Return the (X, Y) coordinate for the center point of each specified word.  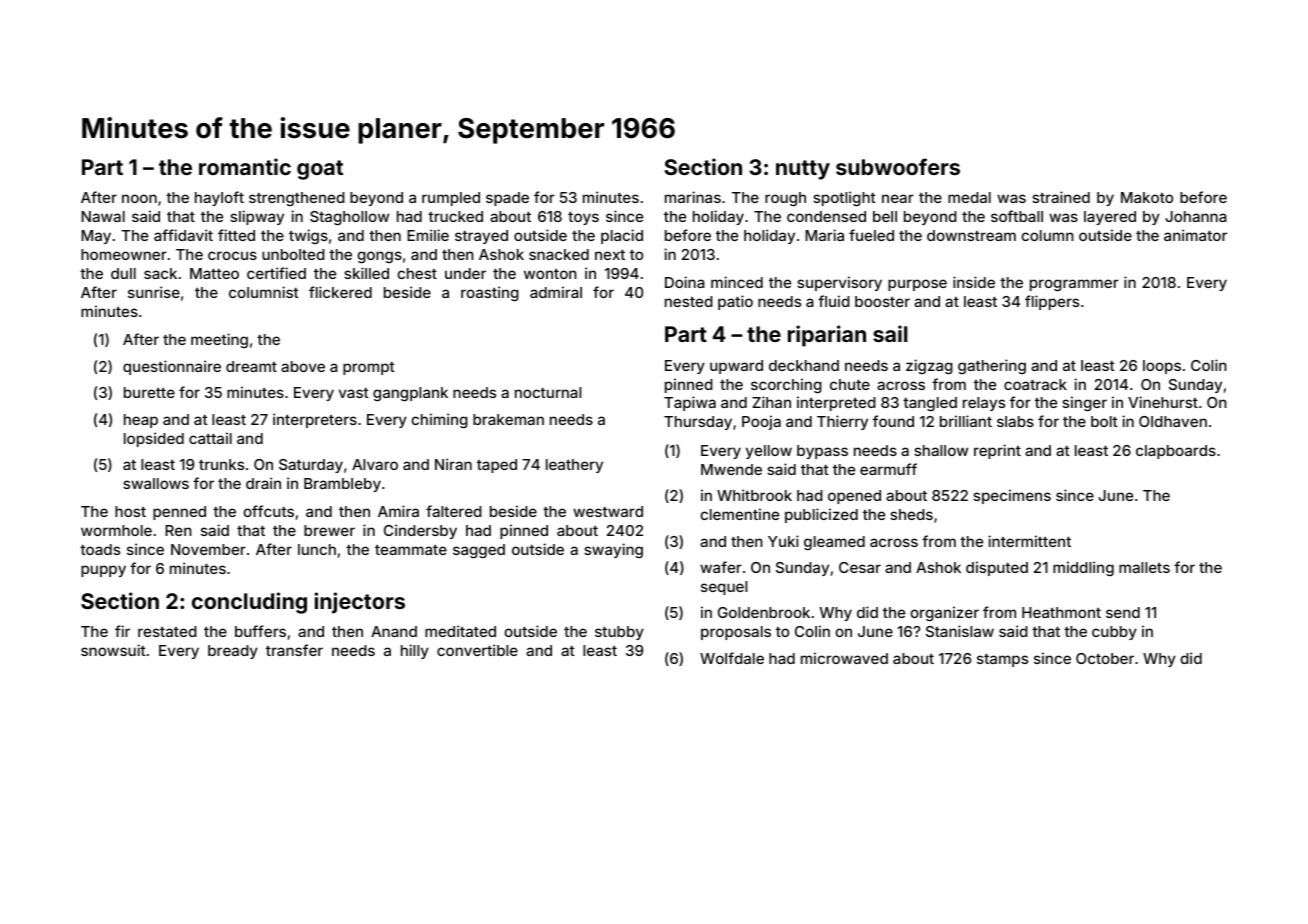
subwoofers (898, 166)
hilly (415, 651)
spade (507, 199)
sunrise (154, 292)
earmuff (888, 469)
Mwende (731, 469)
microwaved (844, 658)
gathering (992, 366)
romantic (245, 166)
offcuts (268, 511)
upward (736, 367)
